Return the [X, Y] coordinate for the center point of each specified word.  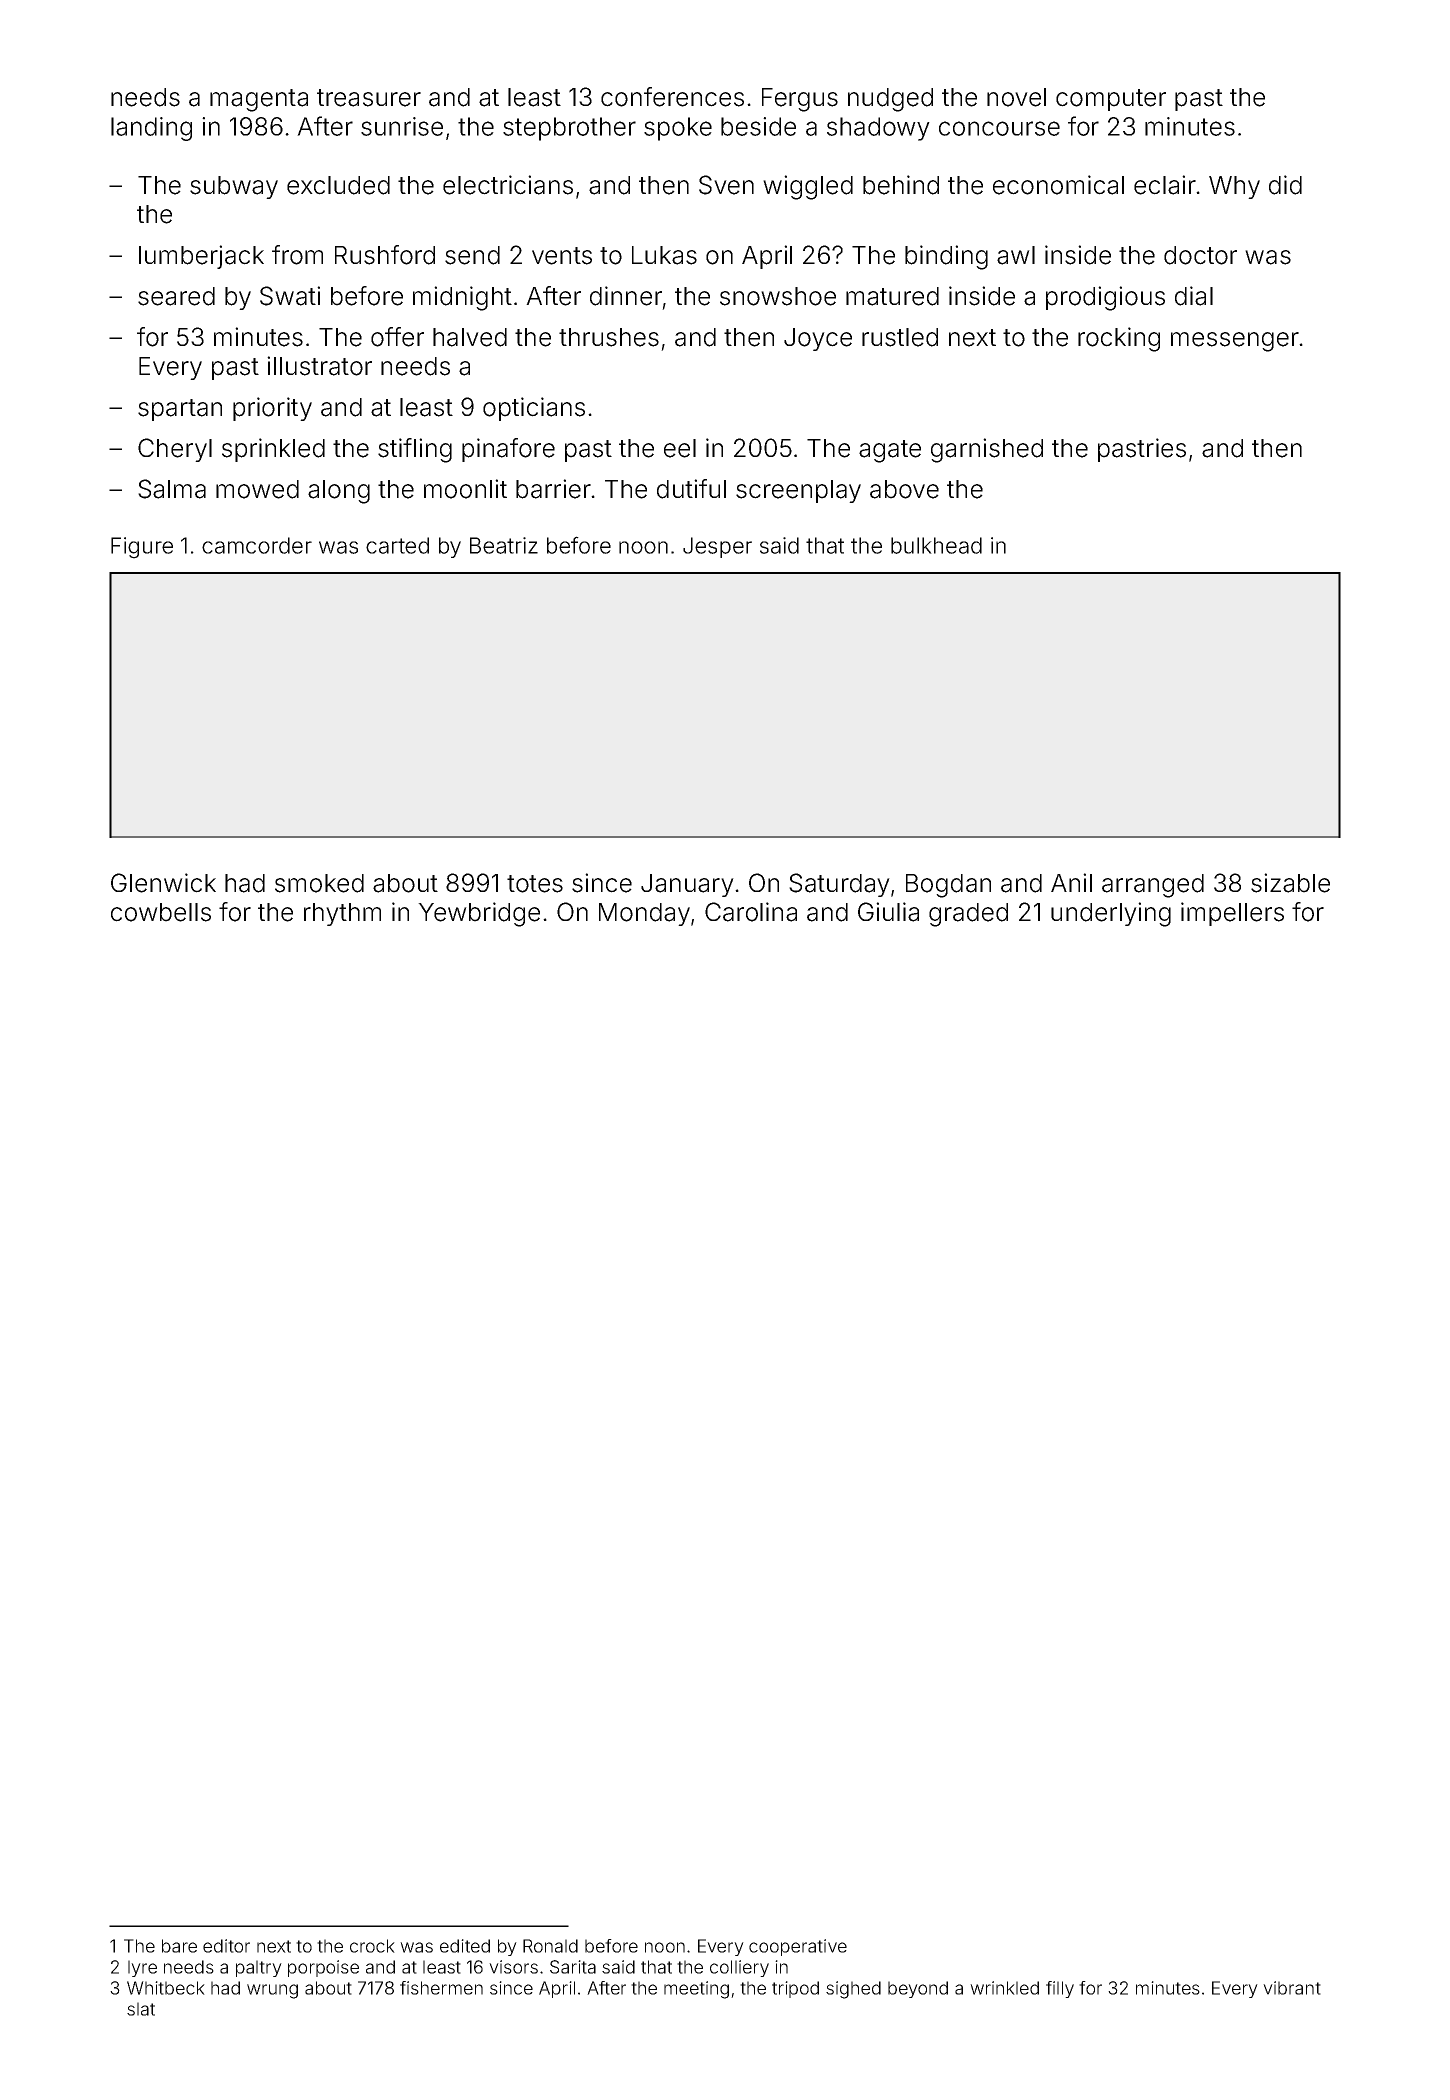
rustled [900, 337]
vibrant [1292, 1988]
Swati [290, 296]
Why [1234, 187]
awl [1016, 255]
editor [226, 1946]
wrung [272, 1991]
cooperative [798, 1947]
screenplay [798, 491]
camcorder [257, 545]
